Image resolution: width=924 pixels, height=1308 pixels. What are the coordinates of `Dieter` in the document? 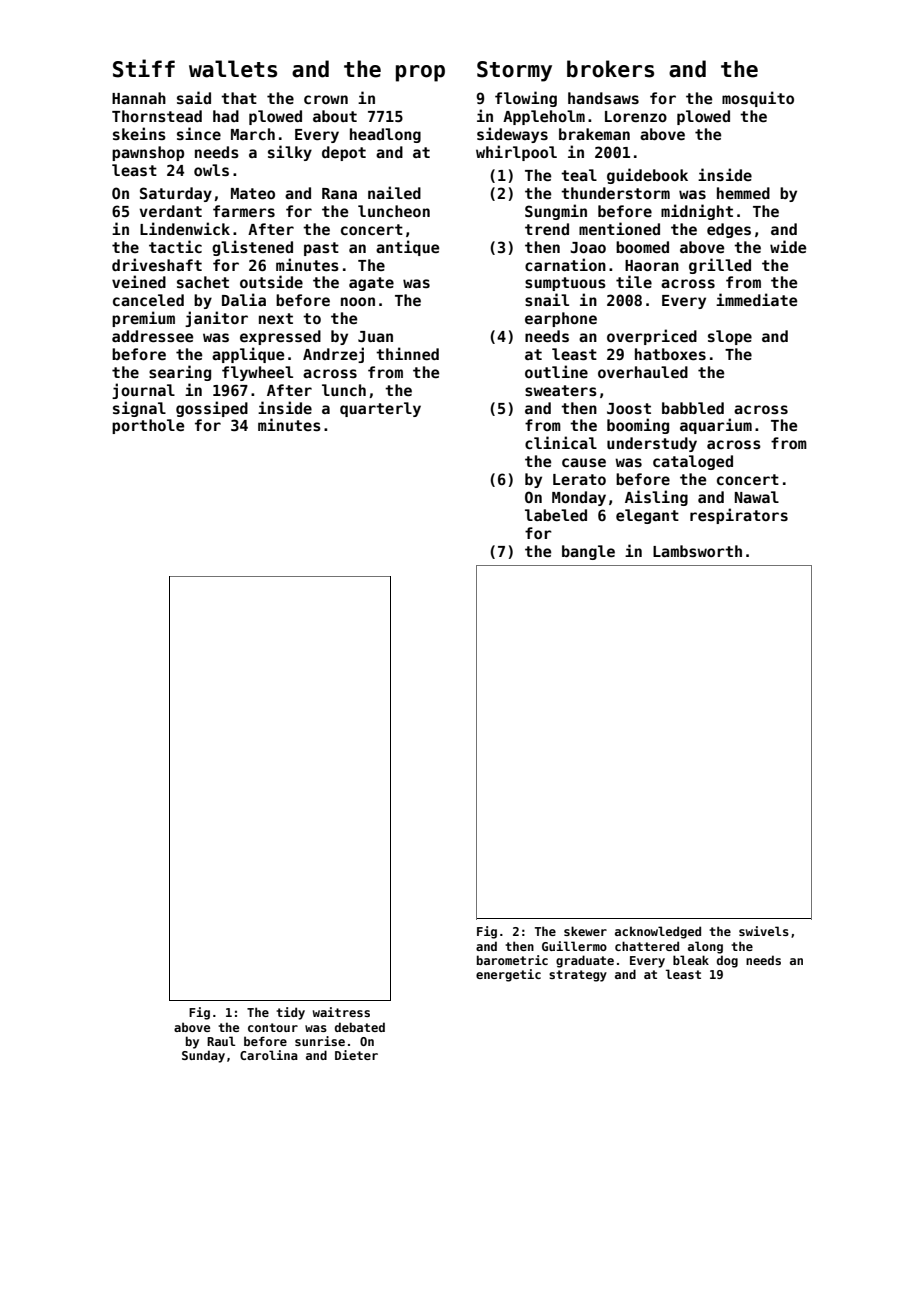 It's located at (356, 1055).
